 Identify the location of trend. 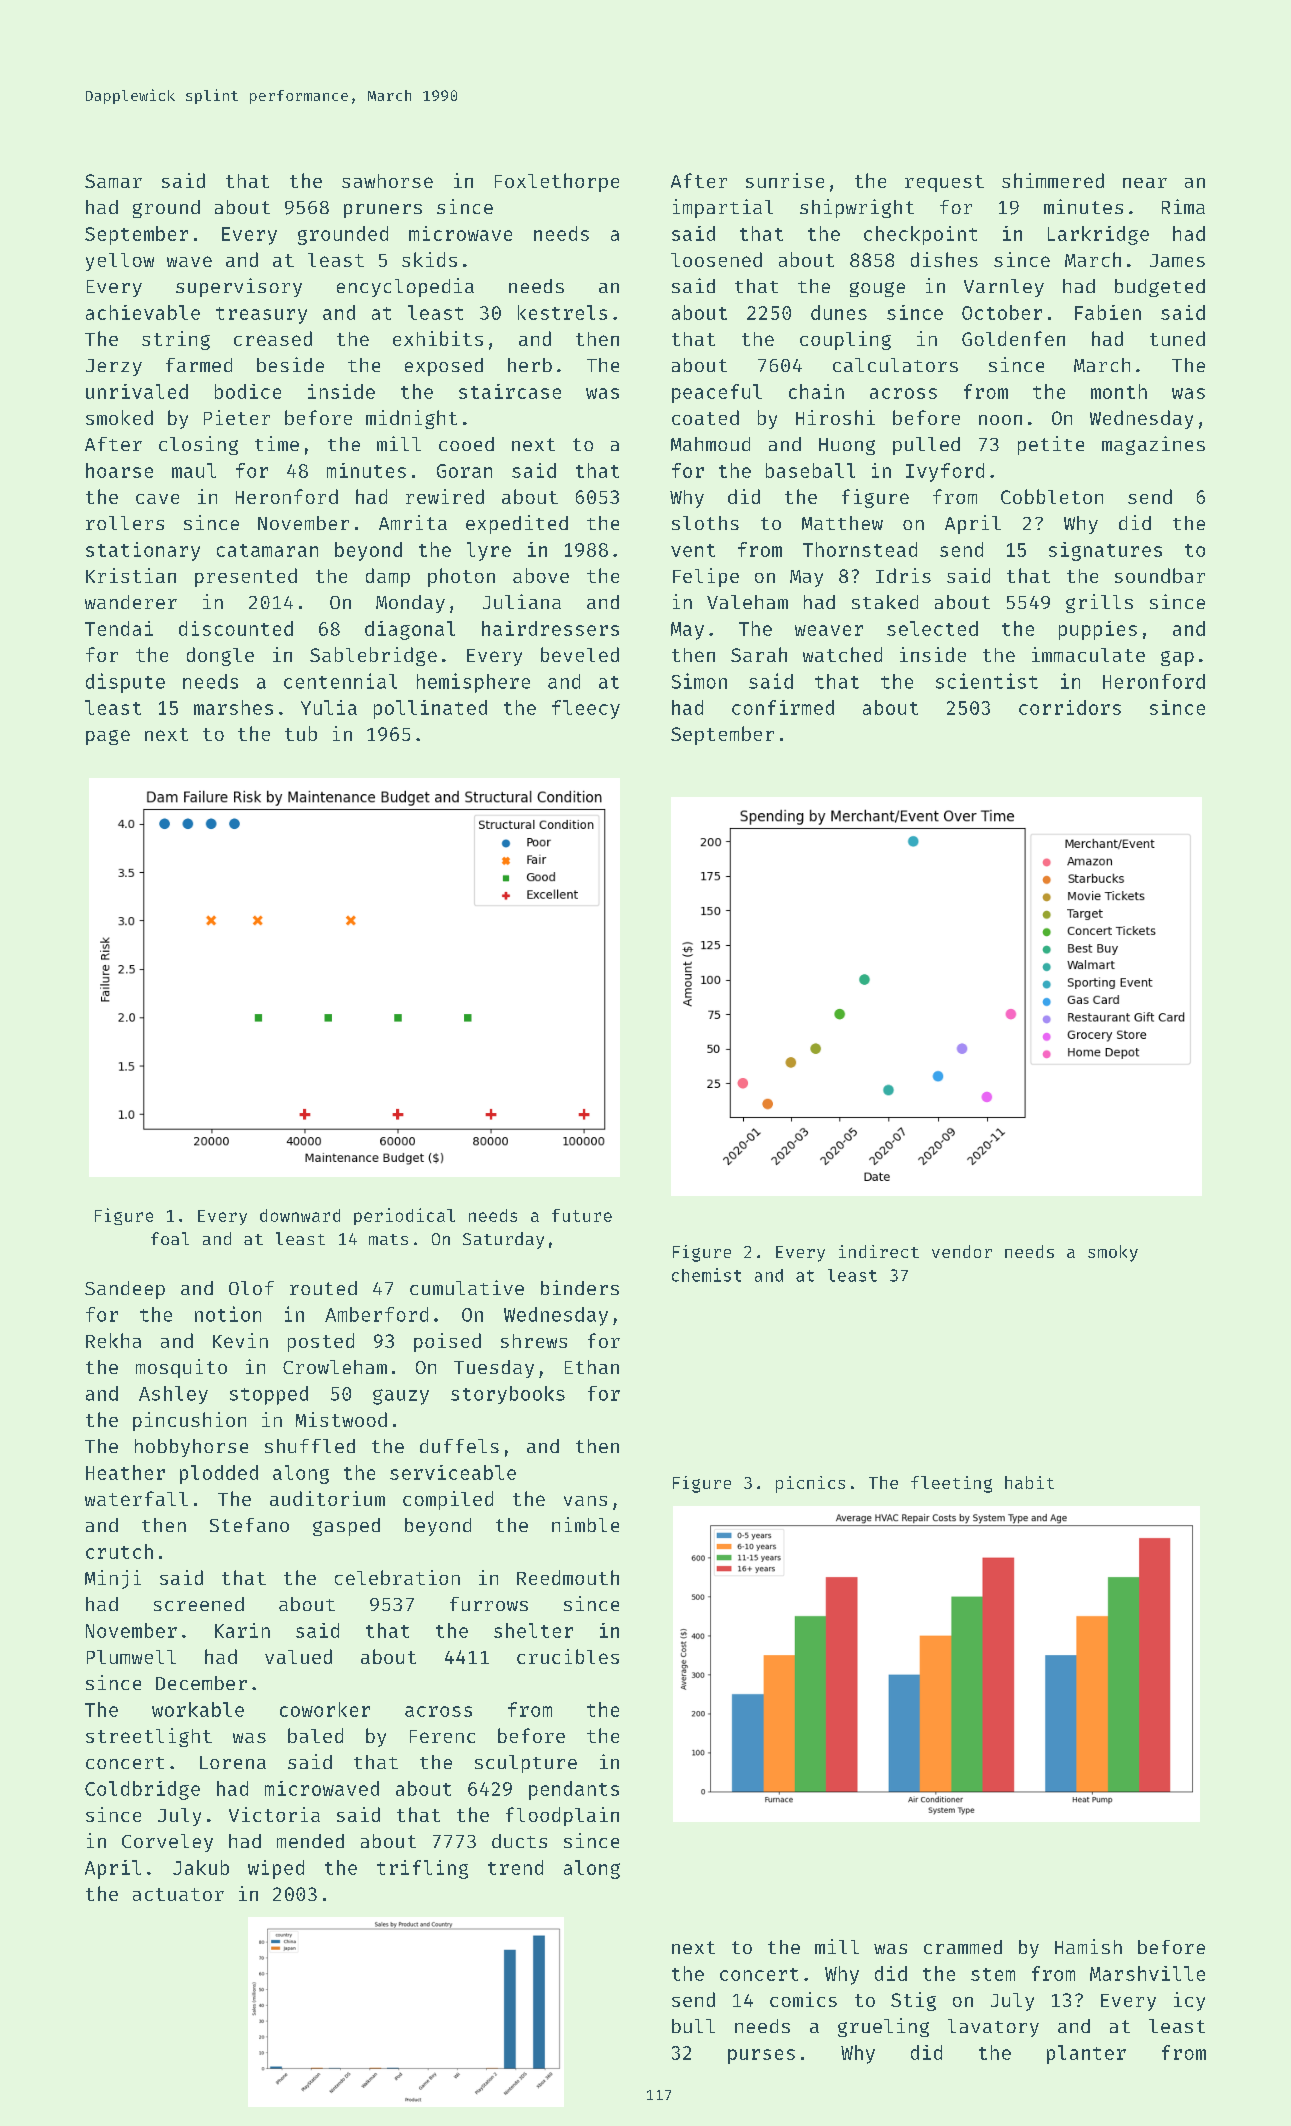
(515, 1867).
